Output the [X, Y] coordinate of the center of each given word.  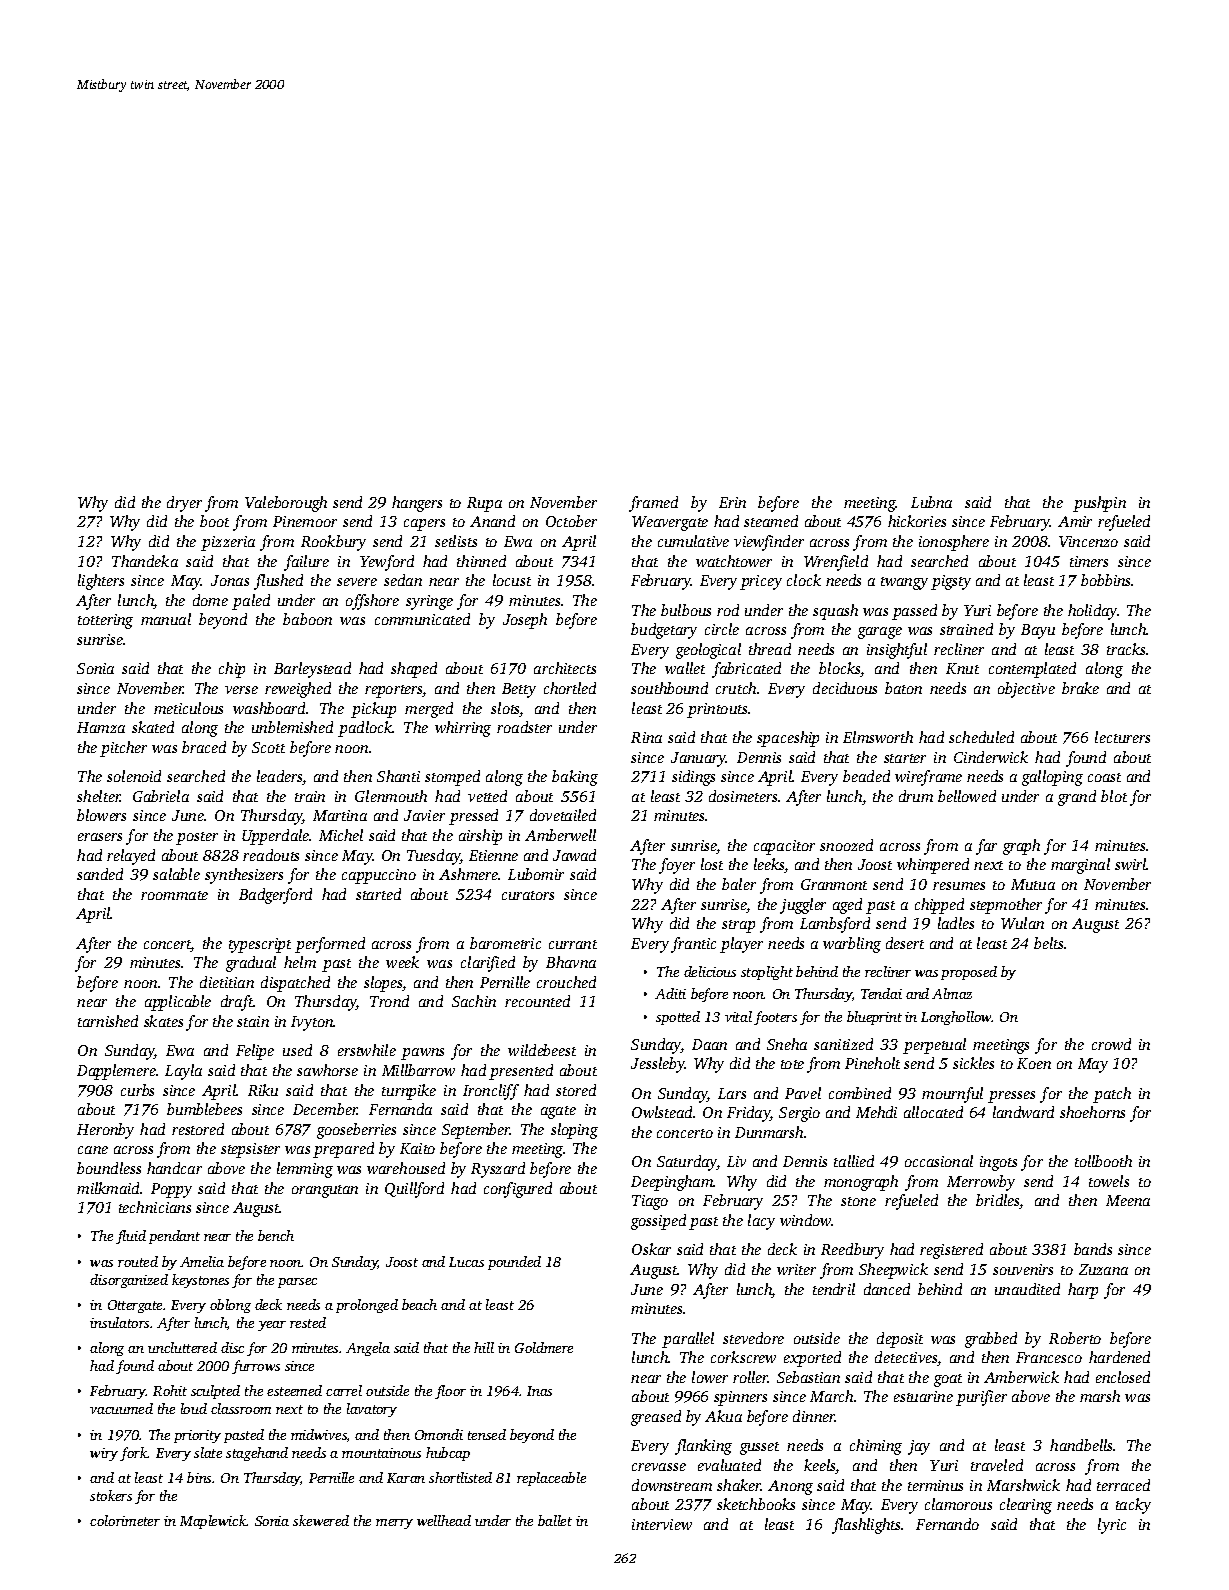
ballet [555, 1520]
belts [1048, 943]
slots [505, 709]
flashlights [866, 1526]
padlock [365, 729]
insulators [119, 1322]
